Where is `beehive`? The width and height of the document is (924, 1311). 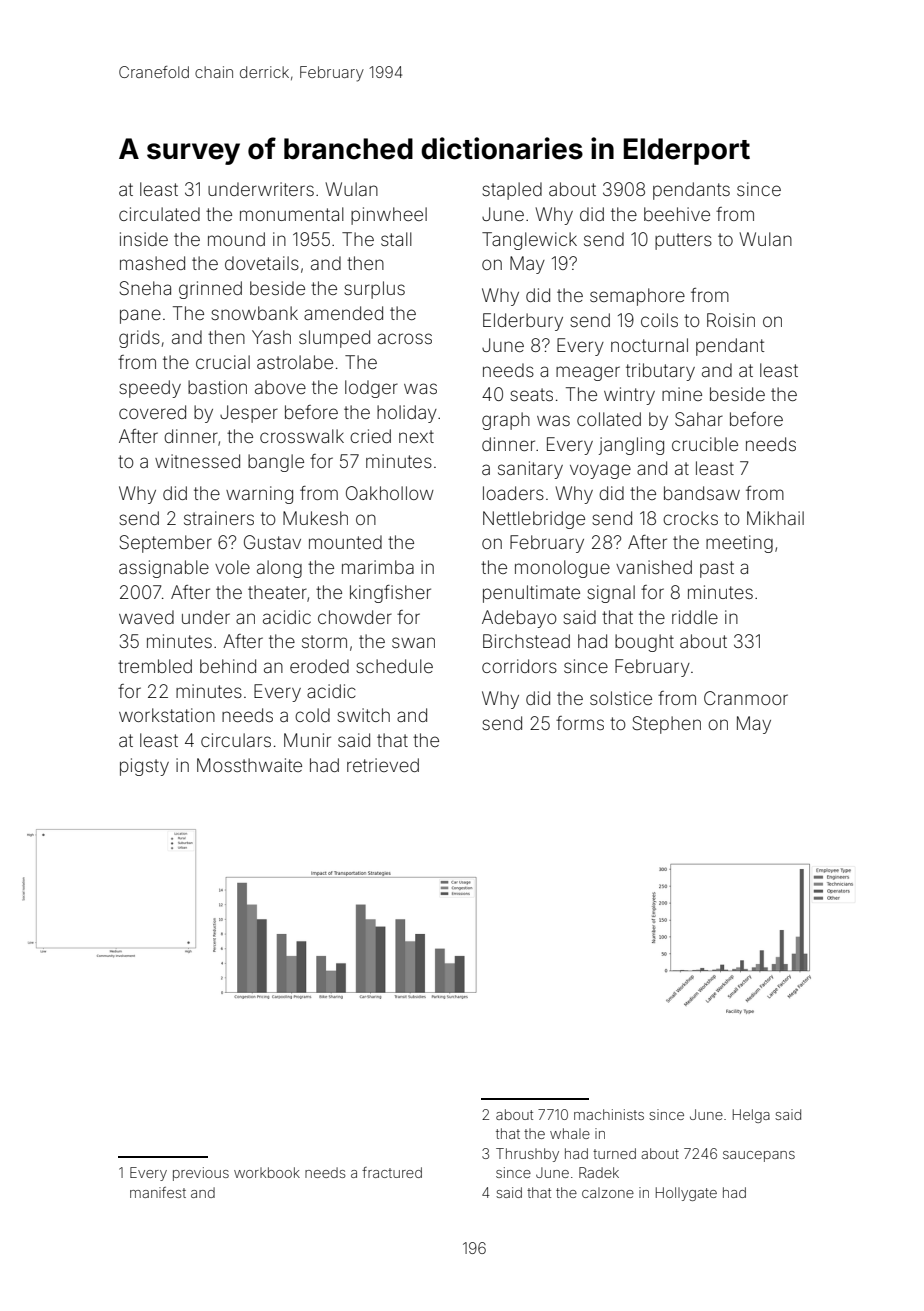 beehive is located at coordinates (677, 214).
